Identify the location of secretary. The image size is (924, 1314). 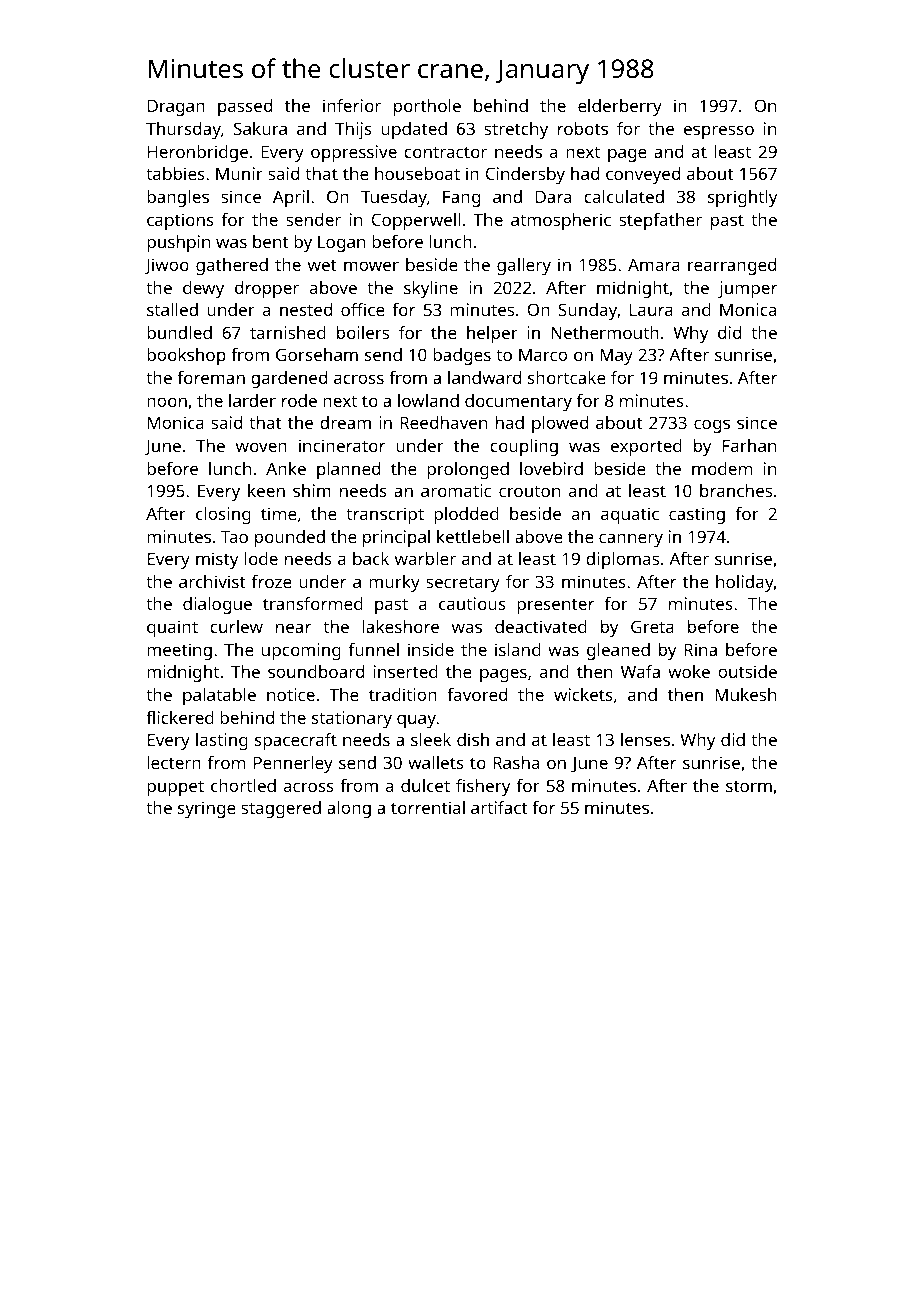
(463, 584).
